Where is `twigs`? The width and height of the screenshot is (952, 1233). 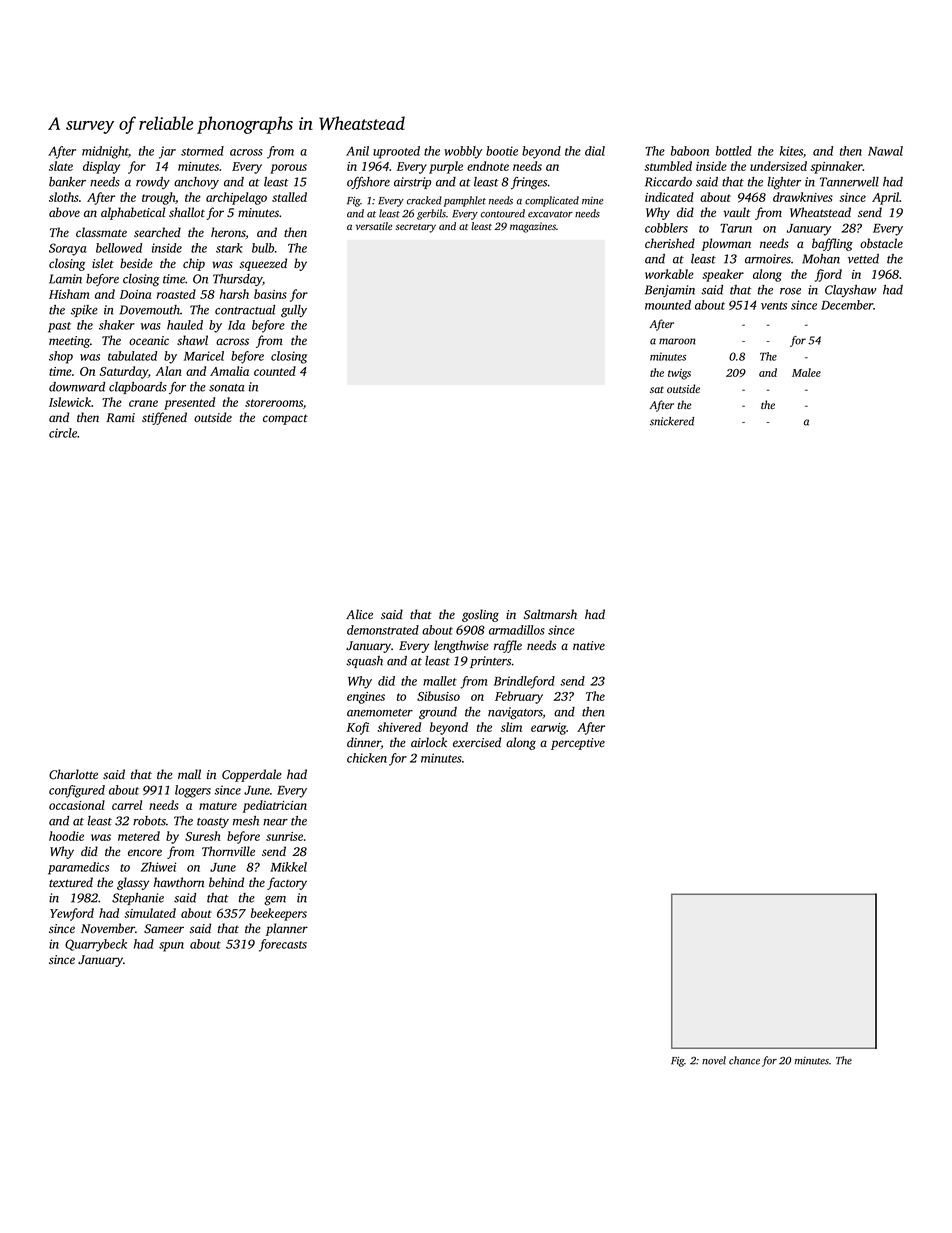 twigs is located at coordinates (679, 374).
